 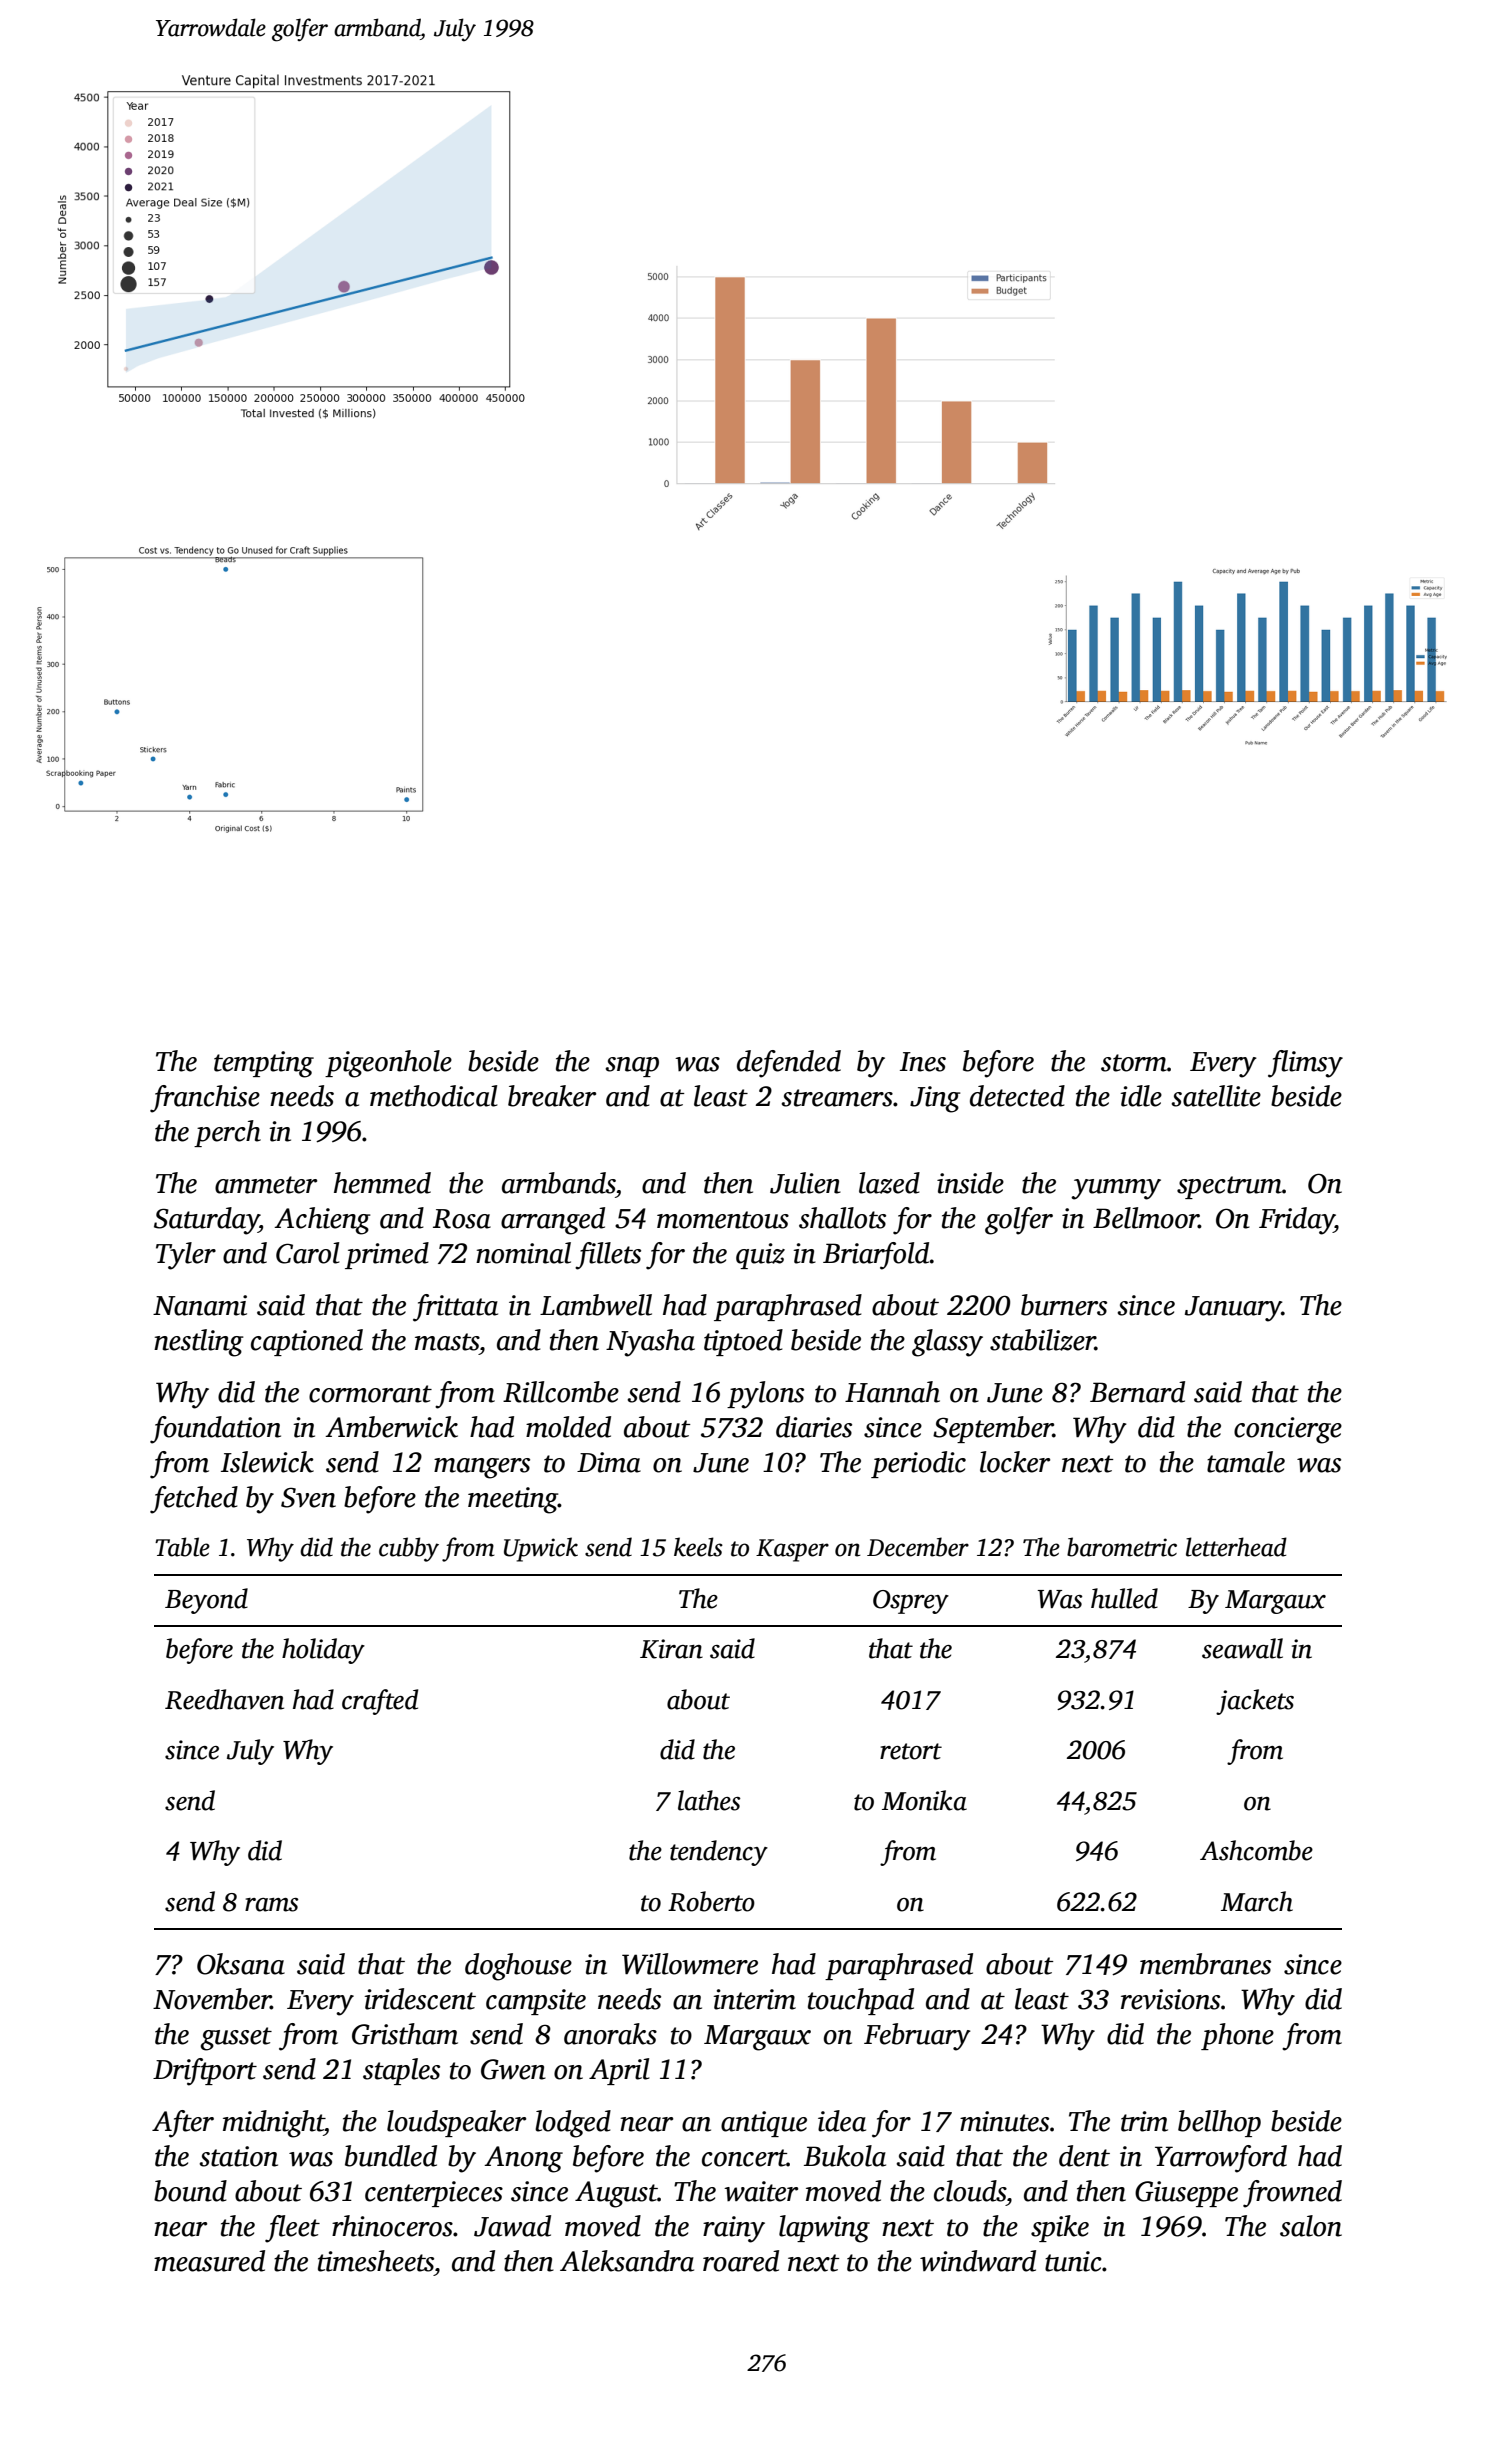 What do you see at coordinates (227, 1133) in the screenshot?
I see `perch` at bounding box center [227, 1133].
